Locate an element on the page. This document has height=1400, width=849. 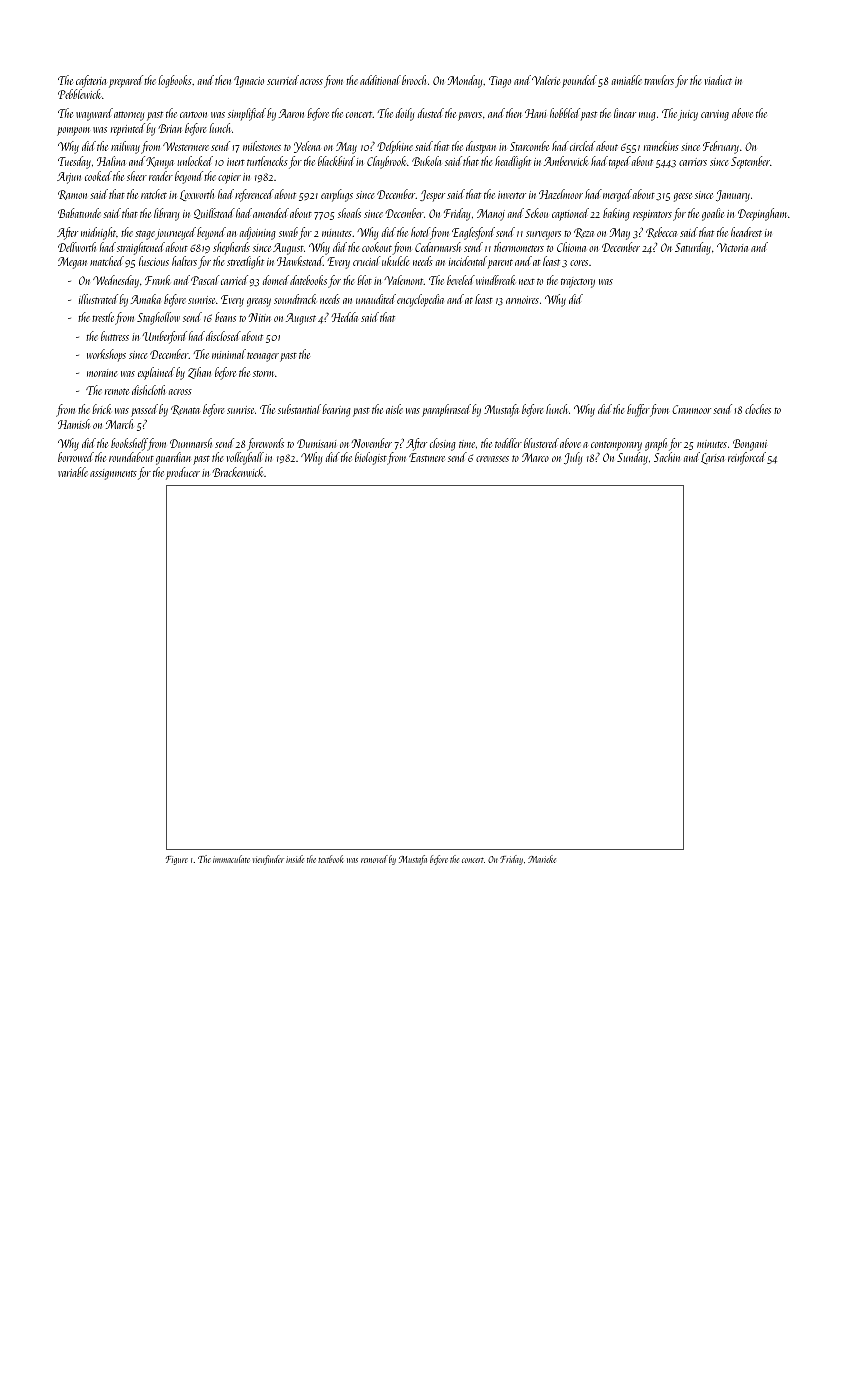
assignments is located at coordinates (113, 474).
